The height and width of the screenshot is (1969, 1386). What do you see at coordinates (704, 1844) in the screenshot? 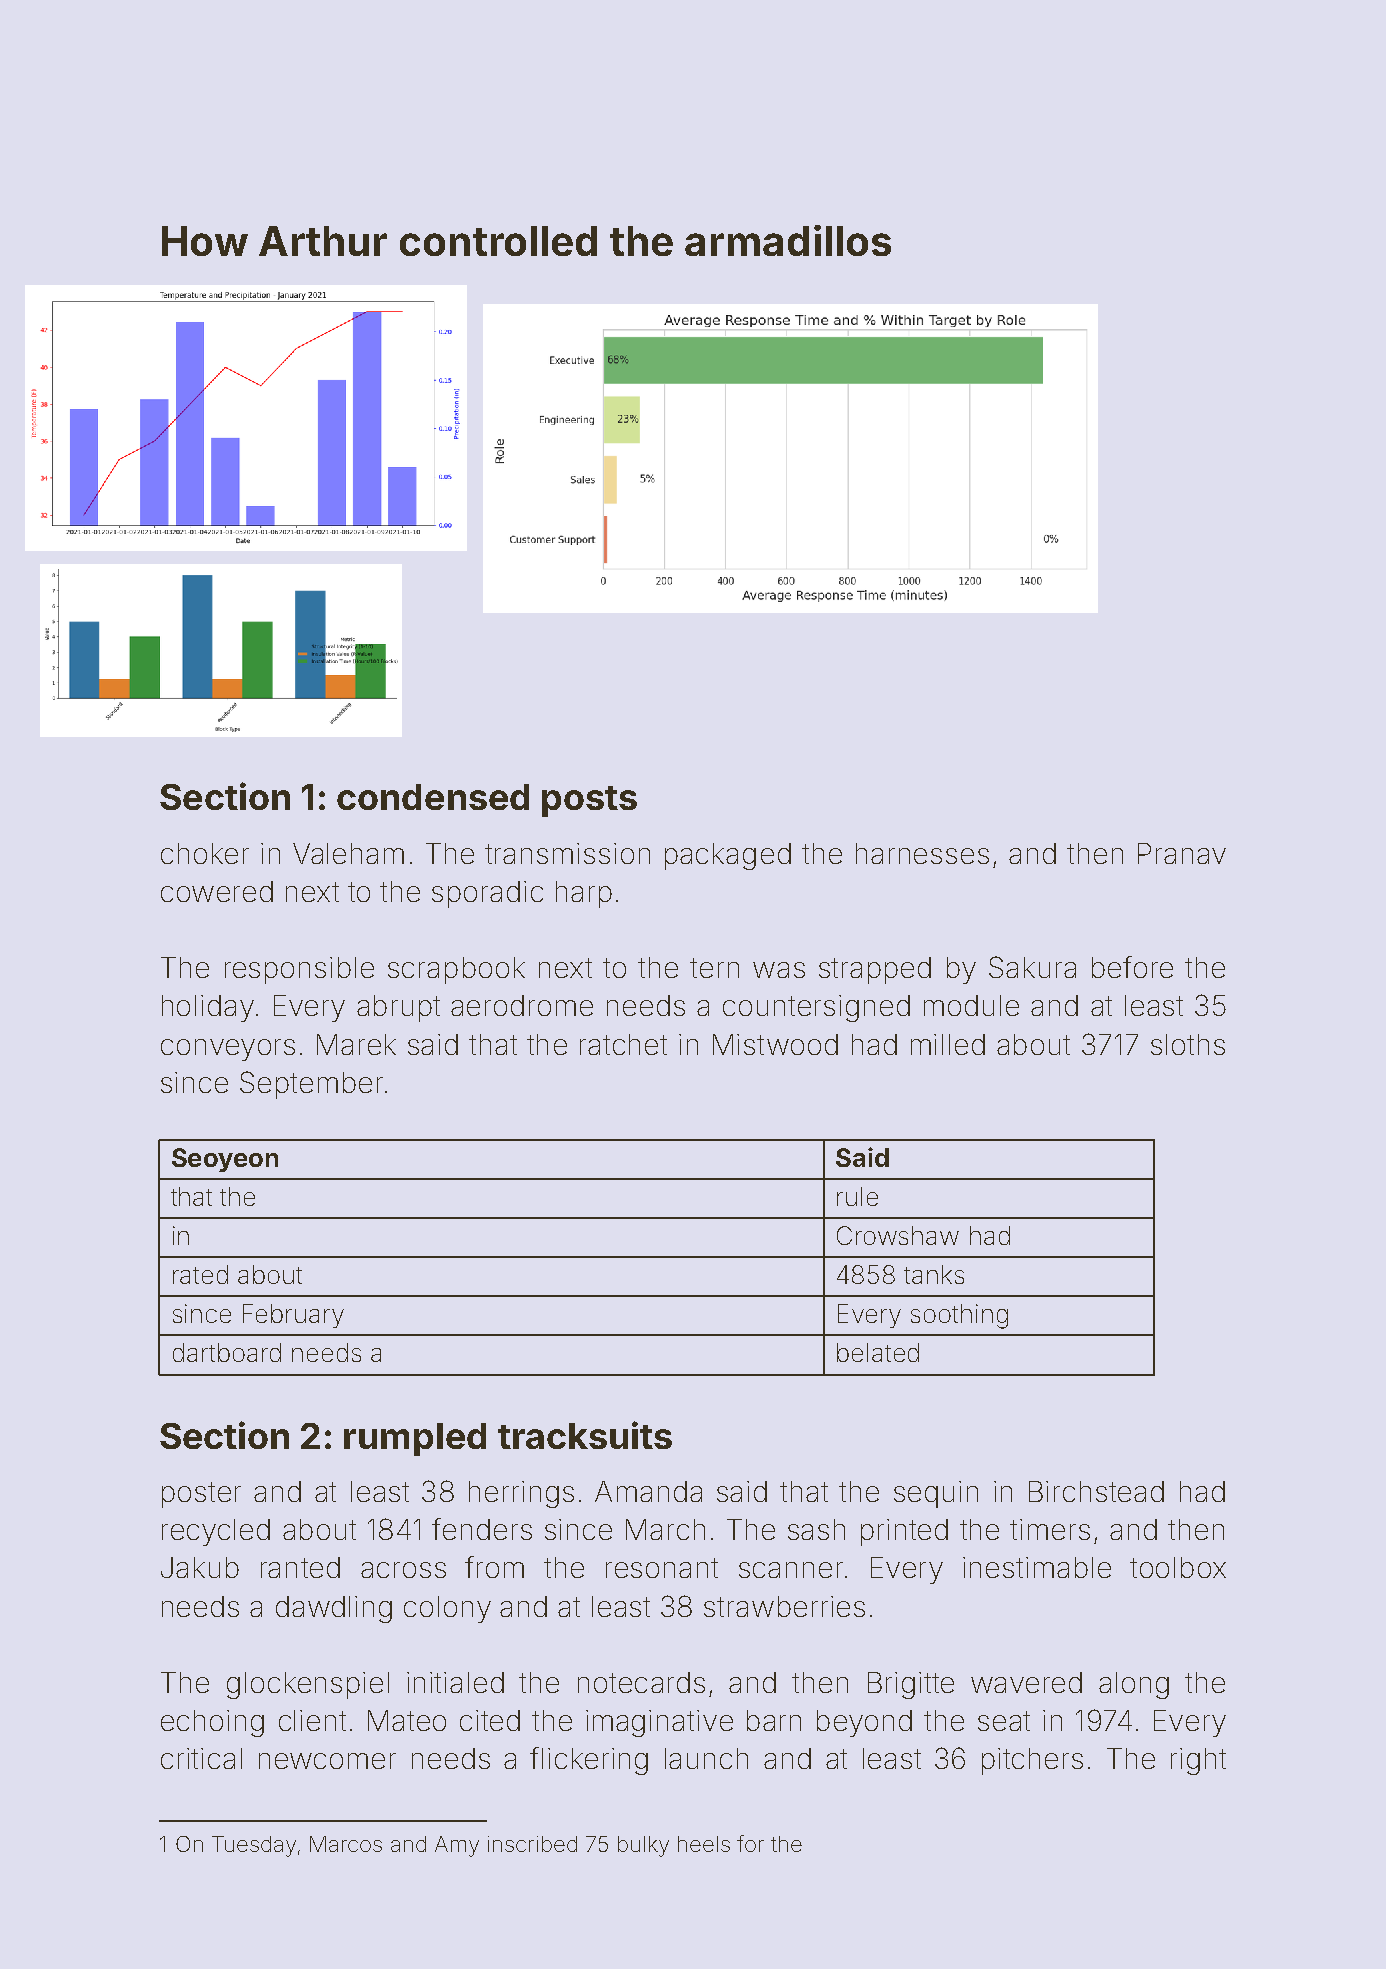
I see `heels` at bounding box center [704, 1844].
